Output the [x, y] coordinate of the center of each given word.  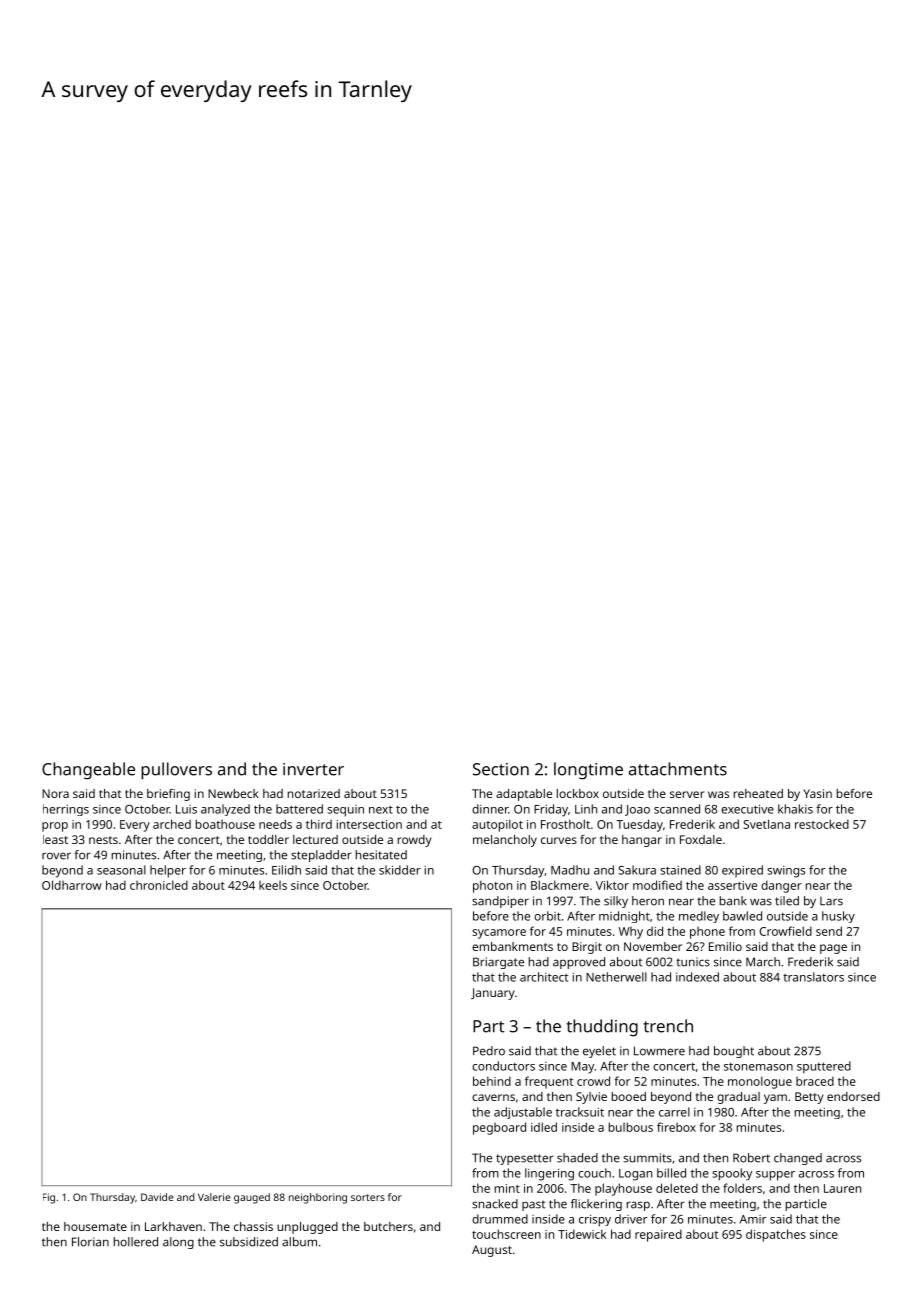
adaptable [524, 795]
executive [747, 809]
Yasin [817, 793]
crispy [595, 1220]
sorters [368, 1197]
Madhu [570, 870]
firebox [676, 1127]
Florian [90, 1242]
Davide [157, 1197]
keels [273, 885]
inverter [313, 769]
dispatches [776, 1235]
